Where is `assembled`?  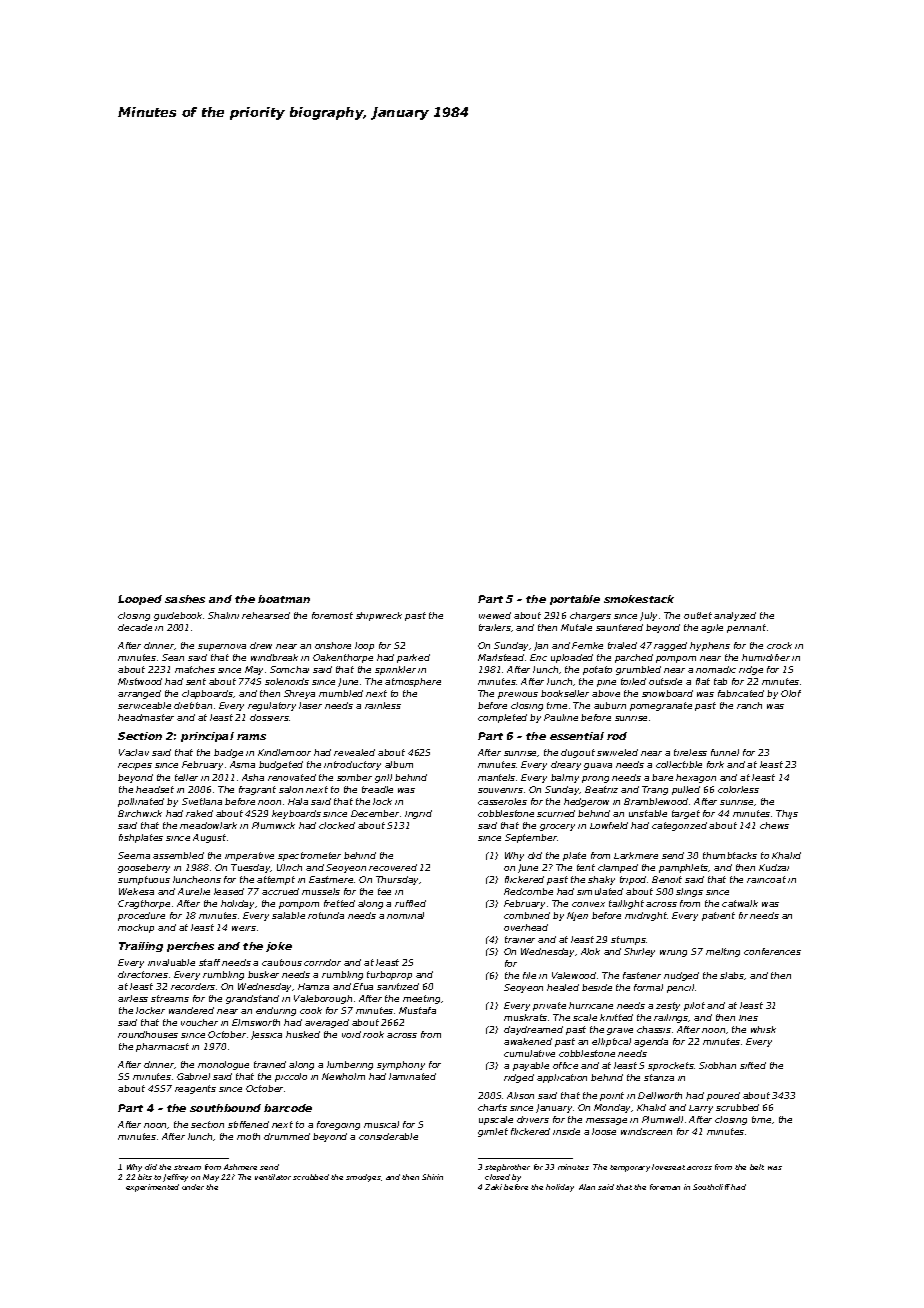
assembled is located at coordinates (178, 855).
